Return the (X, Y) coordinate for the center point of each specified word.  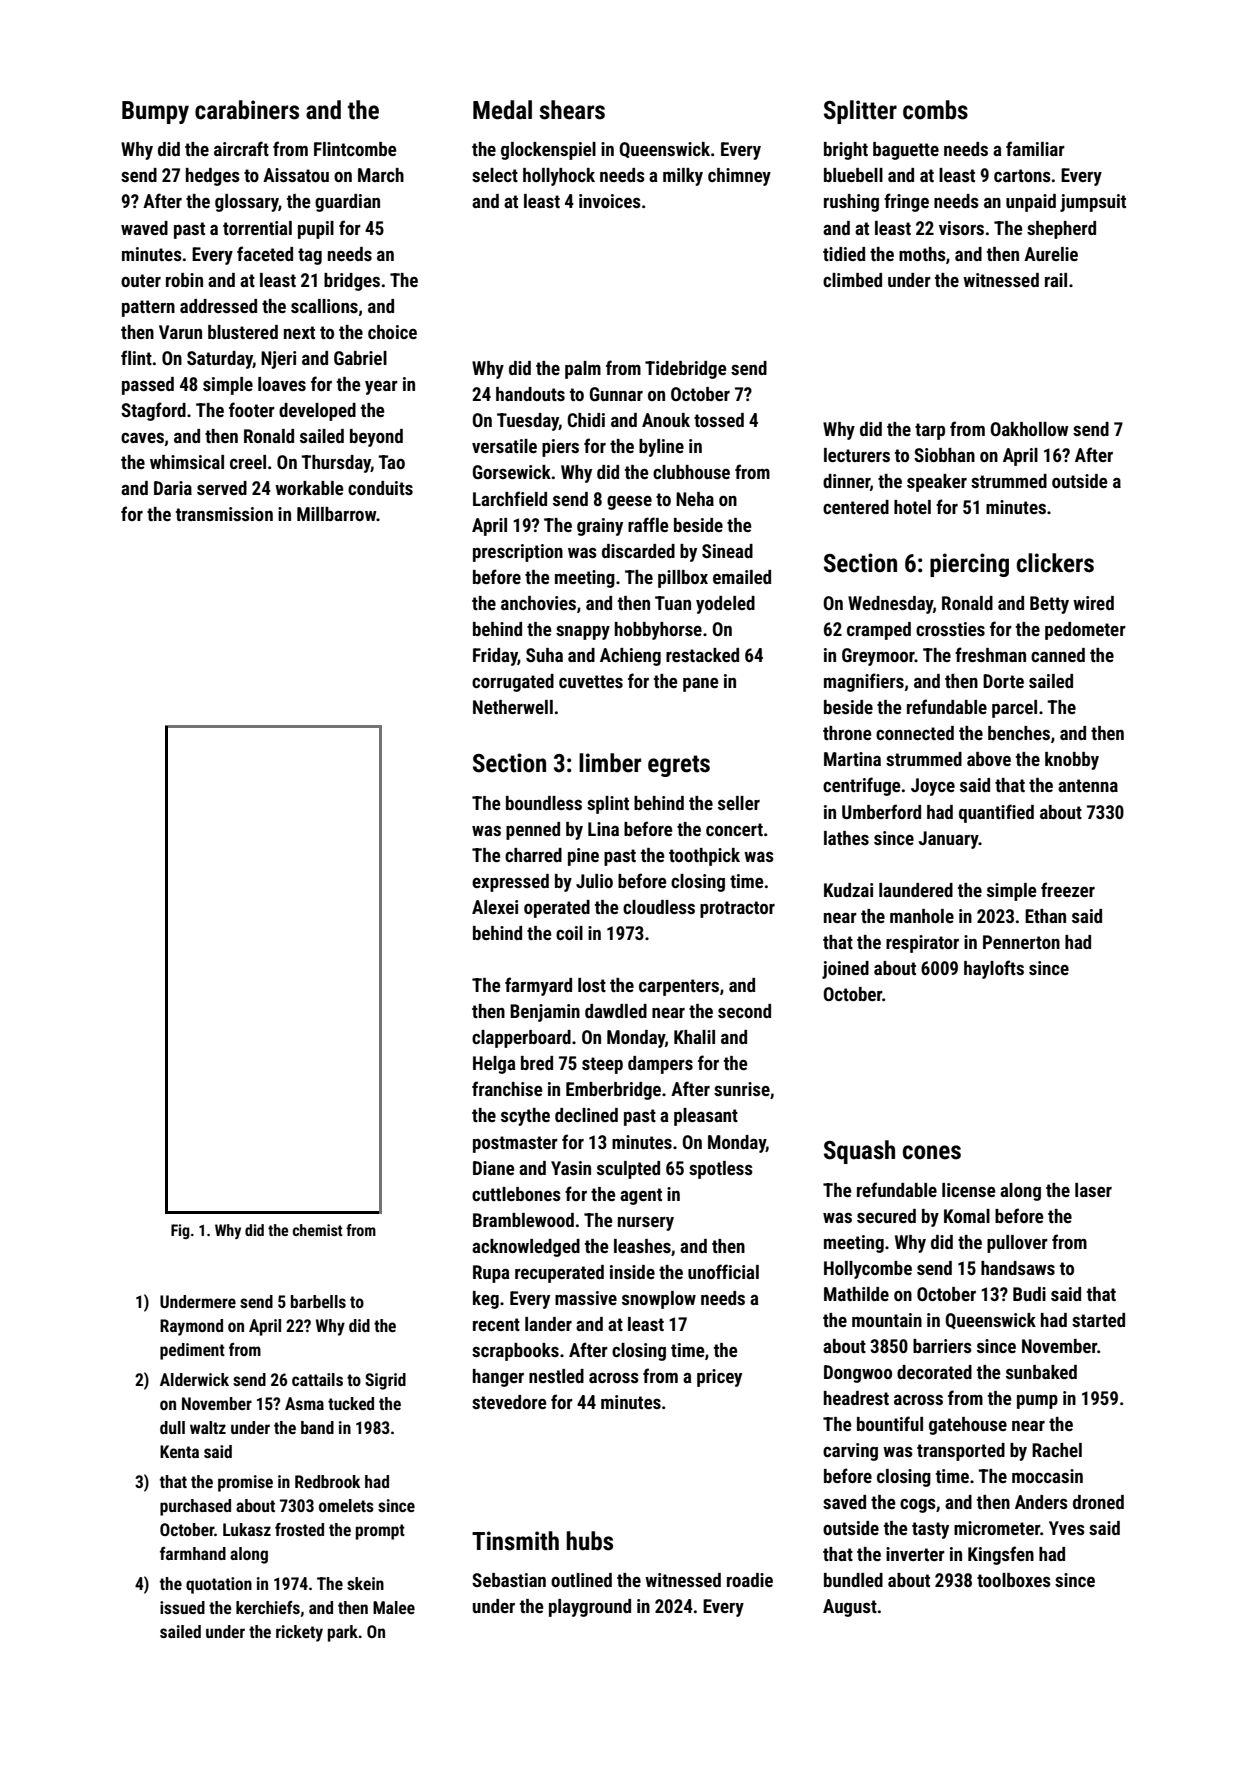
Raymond (191, 1327)
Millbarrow (337, 514)
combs (935, 110)
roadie (750, 1580)
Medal (502, 110)
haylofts (994, 969)
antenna (1088, 785)
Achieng (630, 657)
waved (144, 228)
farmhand (193, 1553)
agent (641, 1196)
